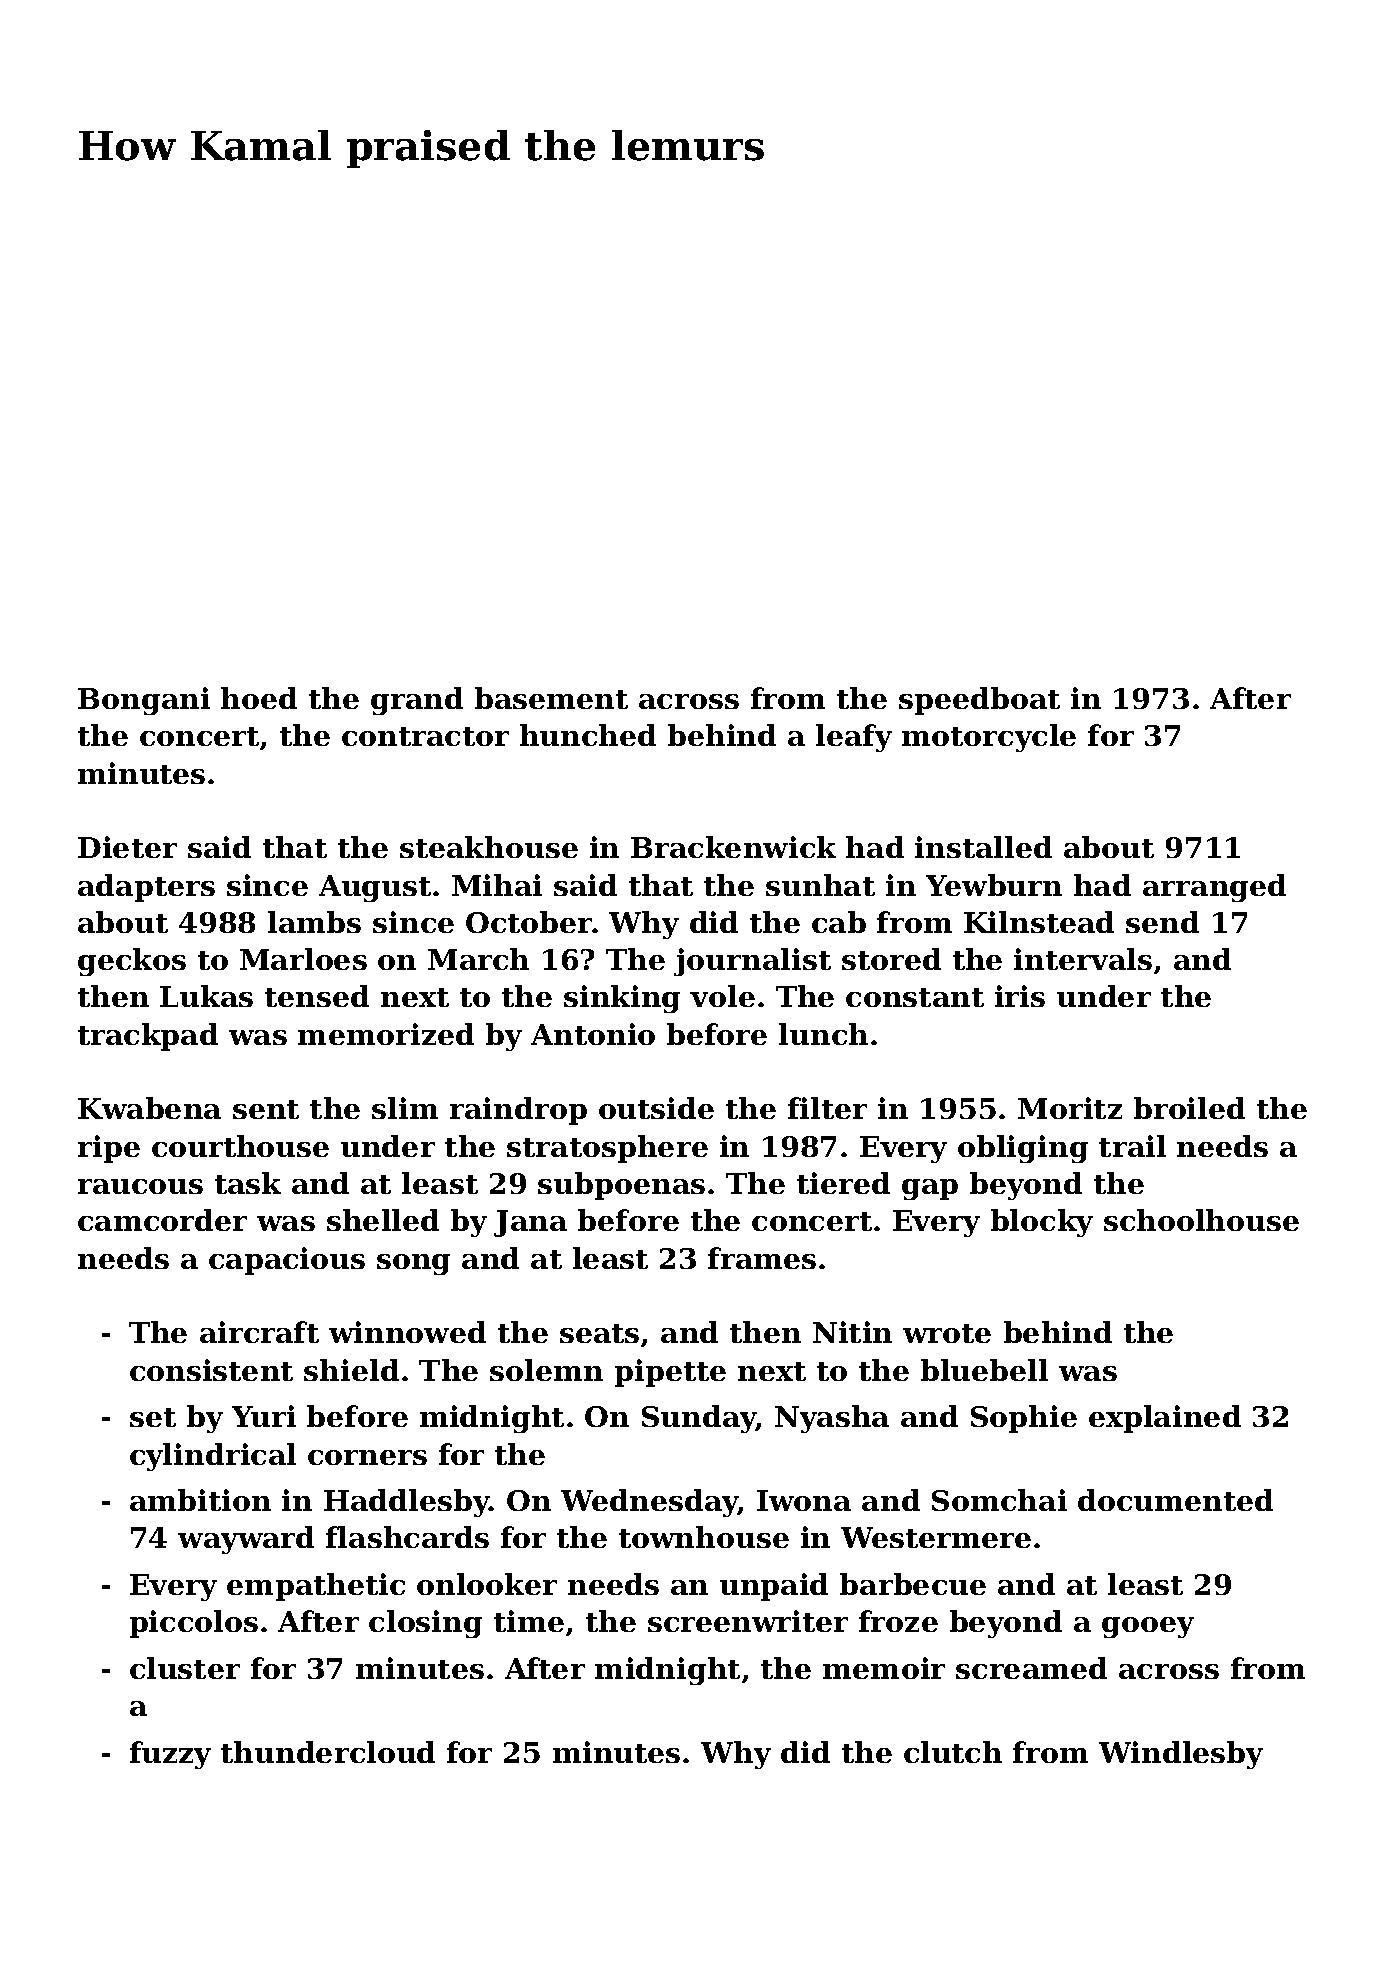 This page has height=1969, width=1386. What do you see at coordinates (386, 1034) in the page?
I see `memorized` at bounding box center [386, 1034].
